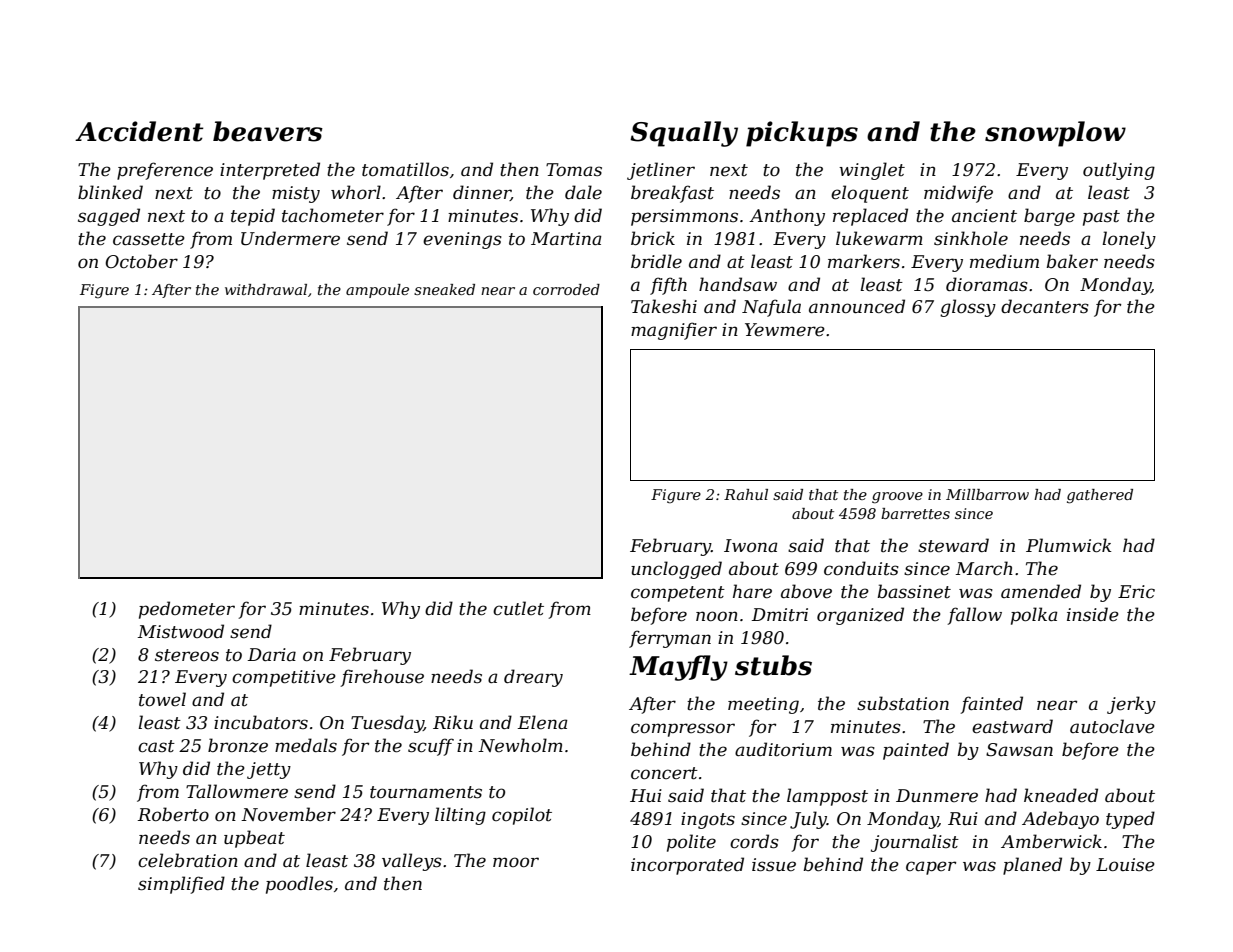 Image resolution: width=1233 pixels, height=952 pixels. What do you see at coordinates (268, 131) in the screenshot?
I see `beavers` at bounding box center [268, 131].
